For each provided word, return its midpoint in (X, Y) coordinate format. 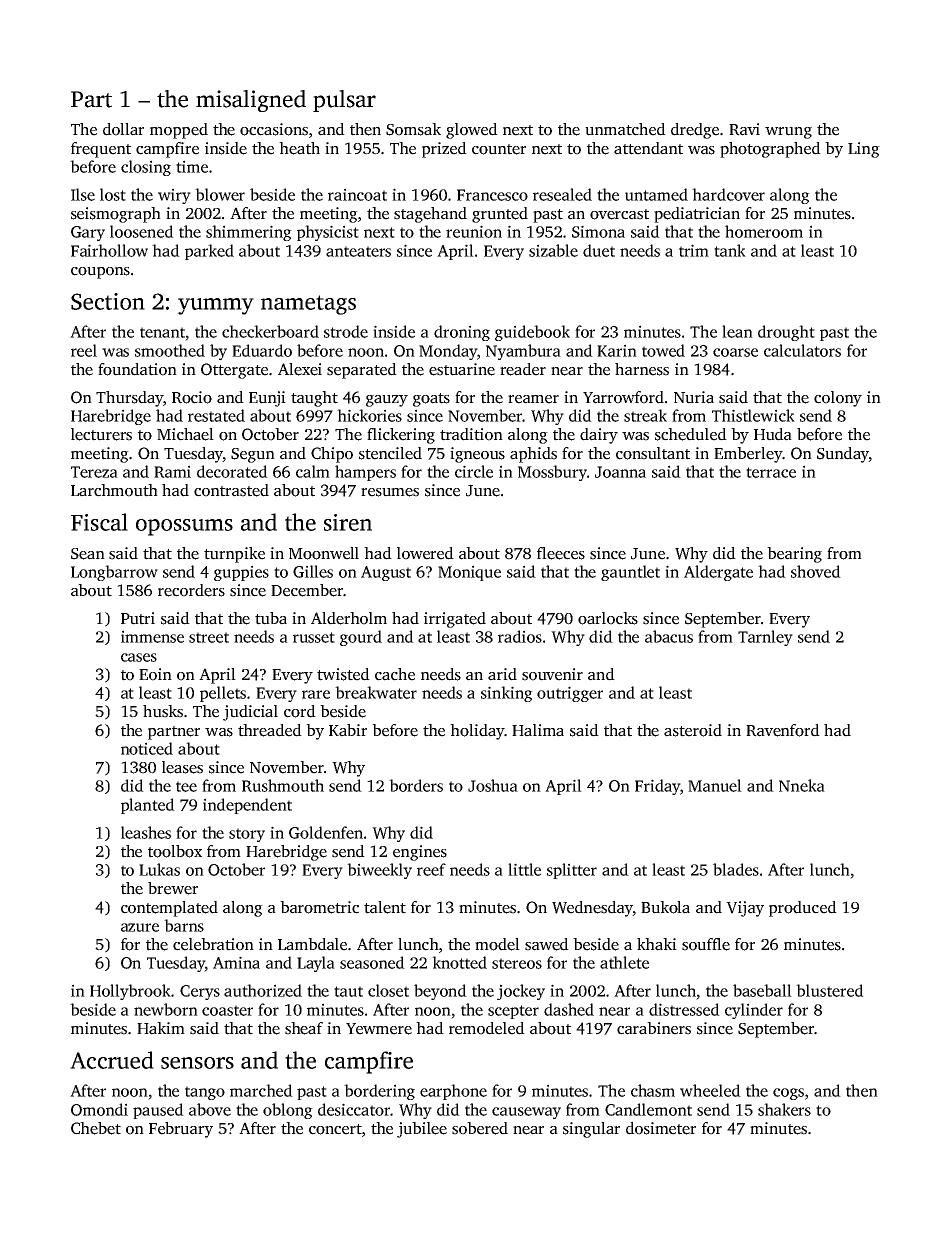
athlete (624, 962)
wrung (788, 133)
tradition (471, 434)
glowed (472, 131)
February (181, 1130)
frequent (101, 150)
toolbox (175, 851)
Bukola (665, 907)
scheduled (691, 434)
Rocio (192, 397)
